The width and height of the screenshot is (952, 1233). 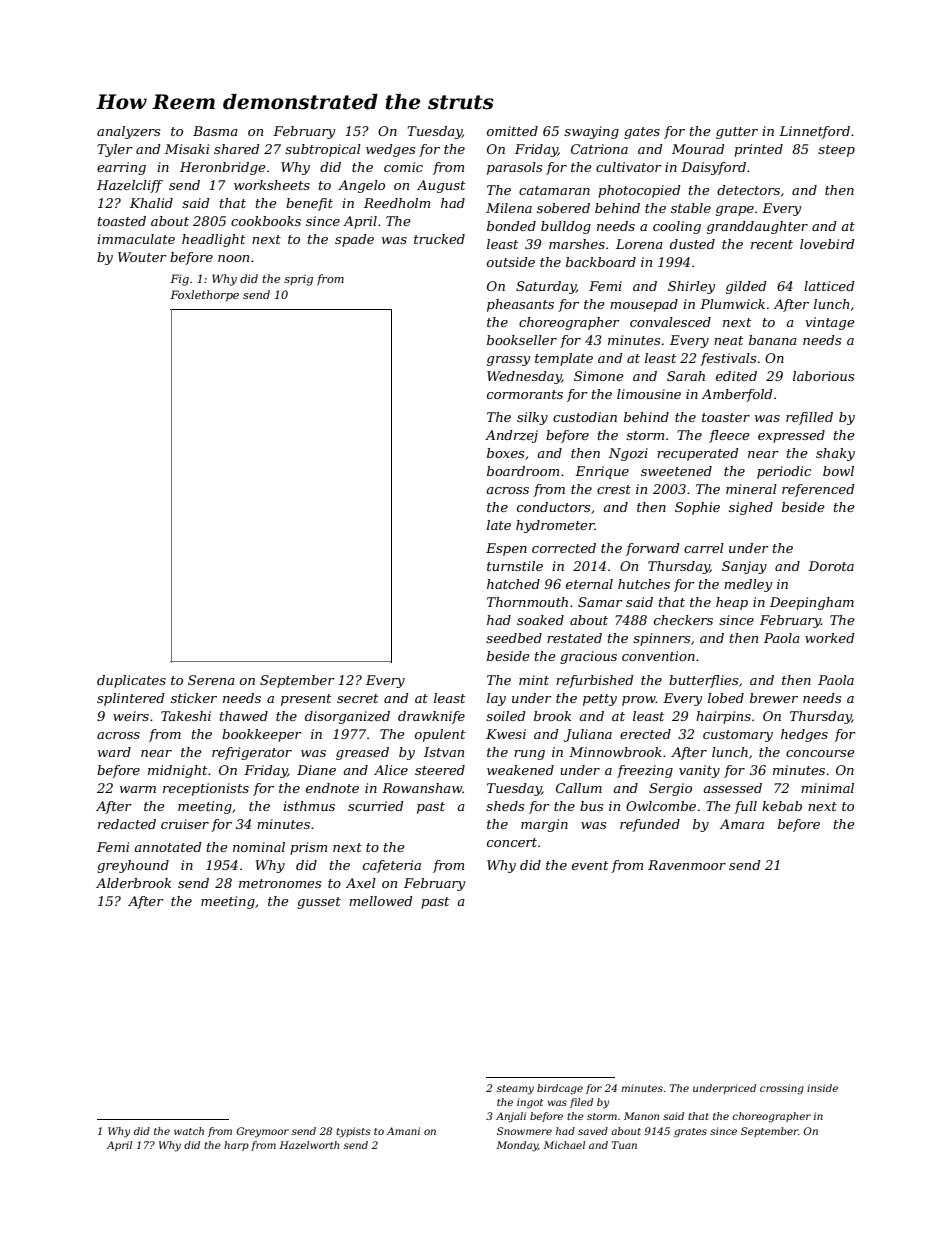 I want to click on subtropical, so click(x=323, y=150).
